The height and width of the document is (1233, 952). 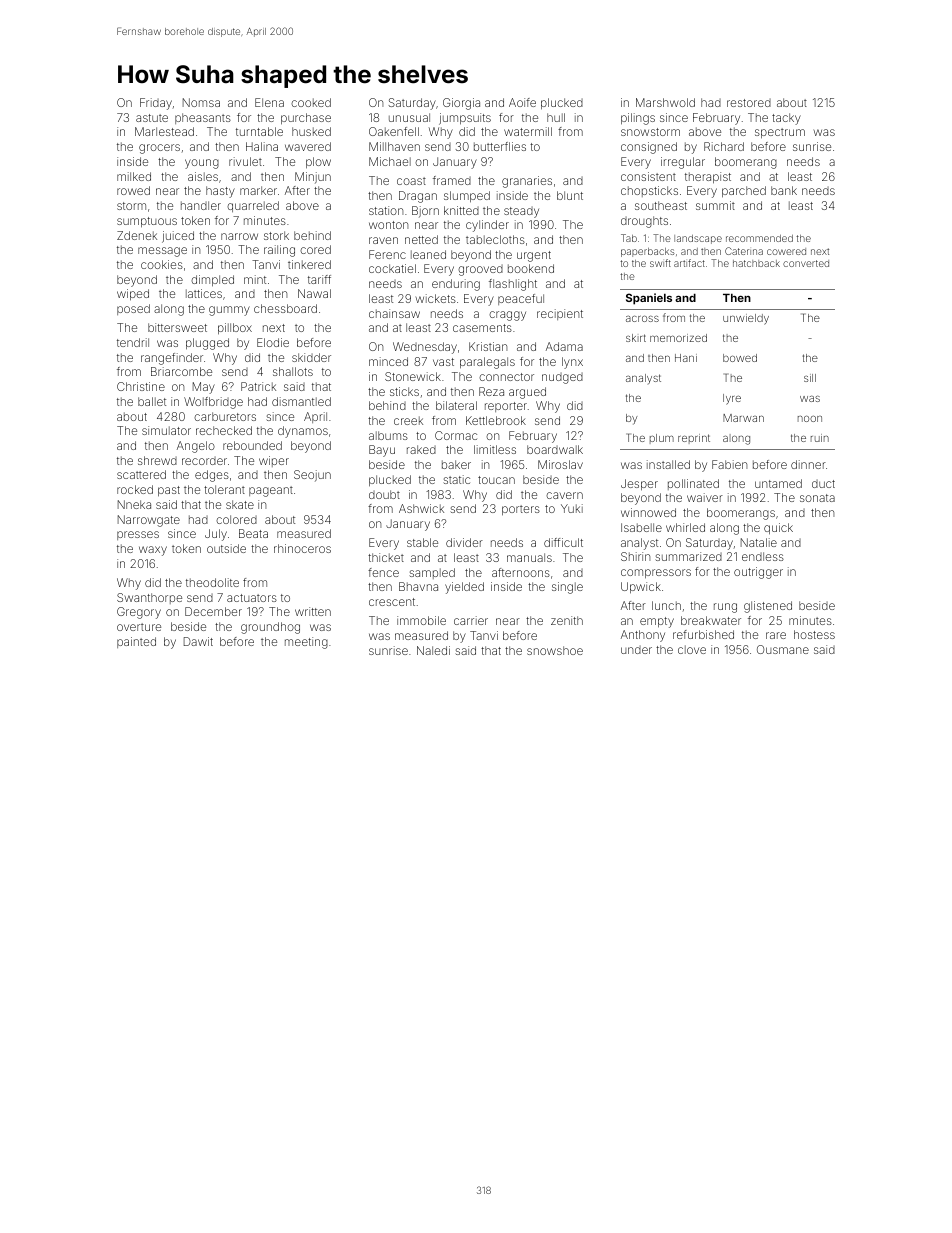 What do you see at coordinates (141, 386) in the document?
I see `Christine` at bounding box center [141, 386].
